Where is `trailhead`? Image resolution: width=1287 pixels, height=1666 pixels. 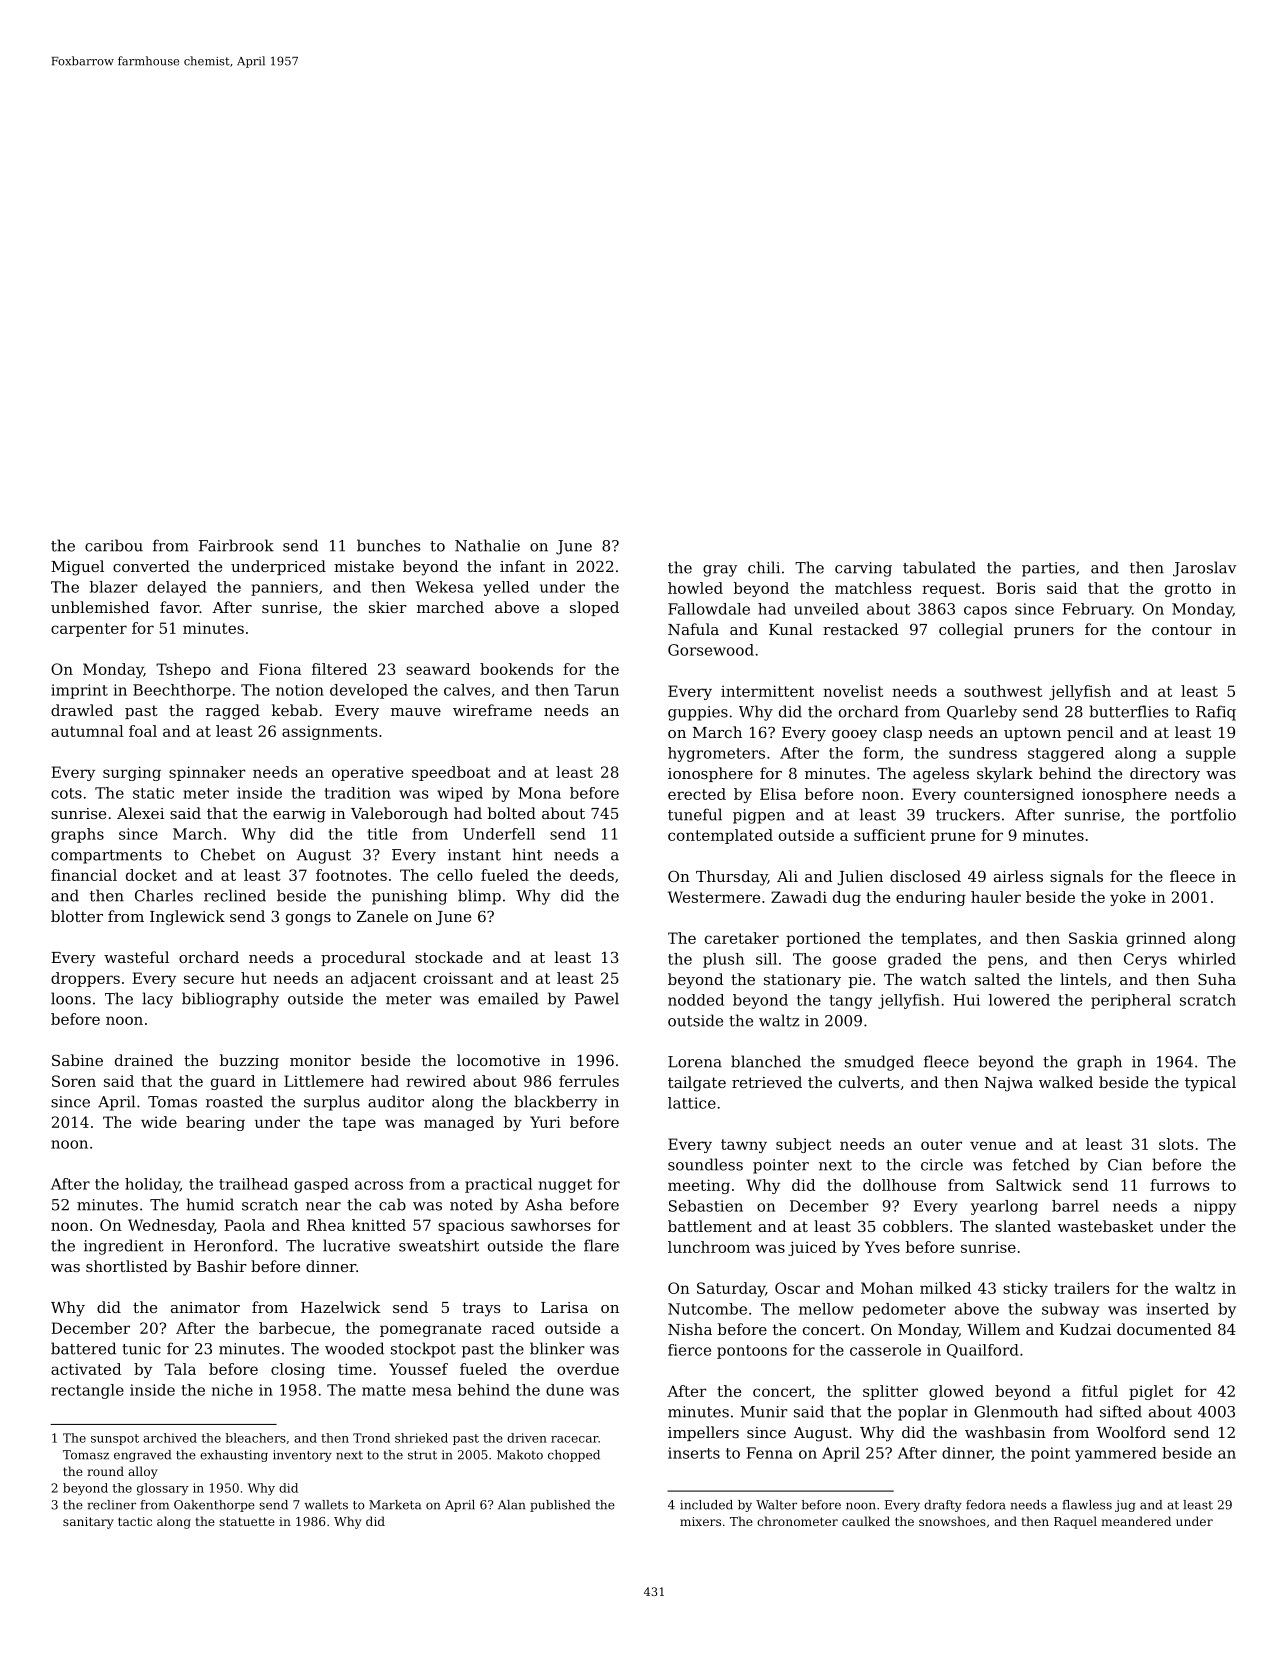
trailhead is located at coordinates (253, 1184).
